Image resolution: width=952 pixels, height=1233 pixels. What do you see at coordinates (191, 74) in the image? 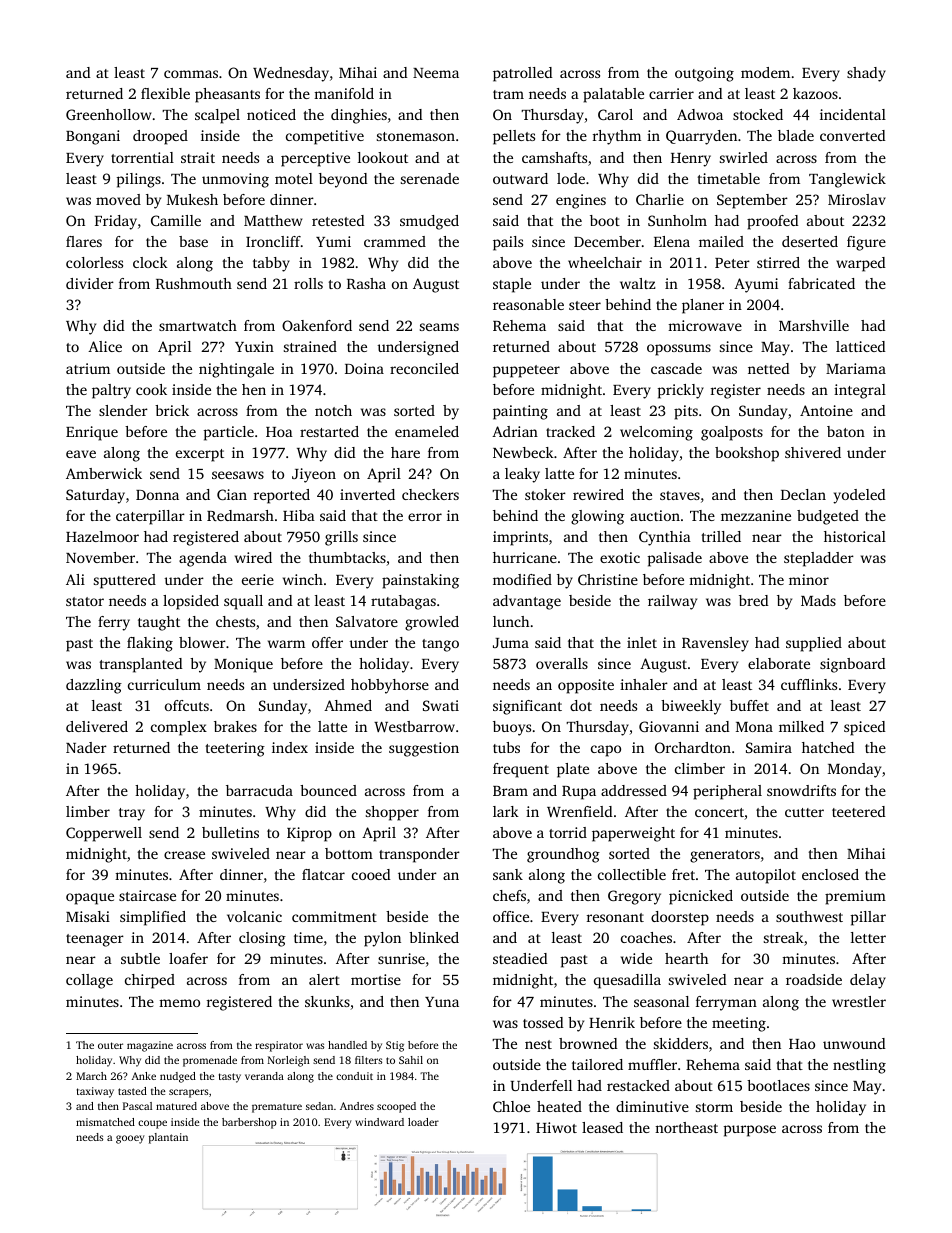
I see `commas` at bounding box center [191, 74].
